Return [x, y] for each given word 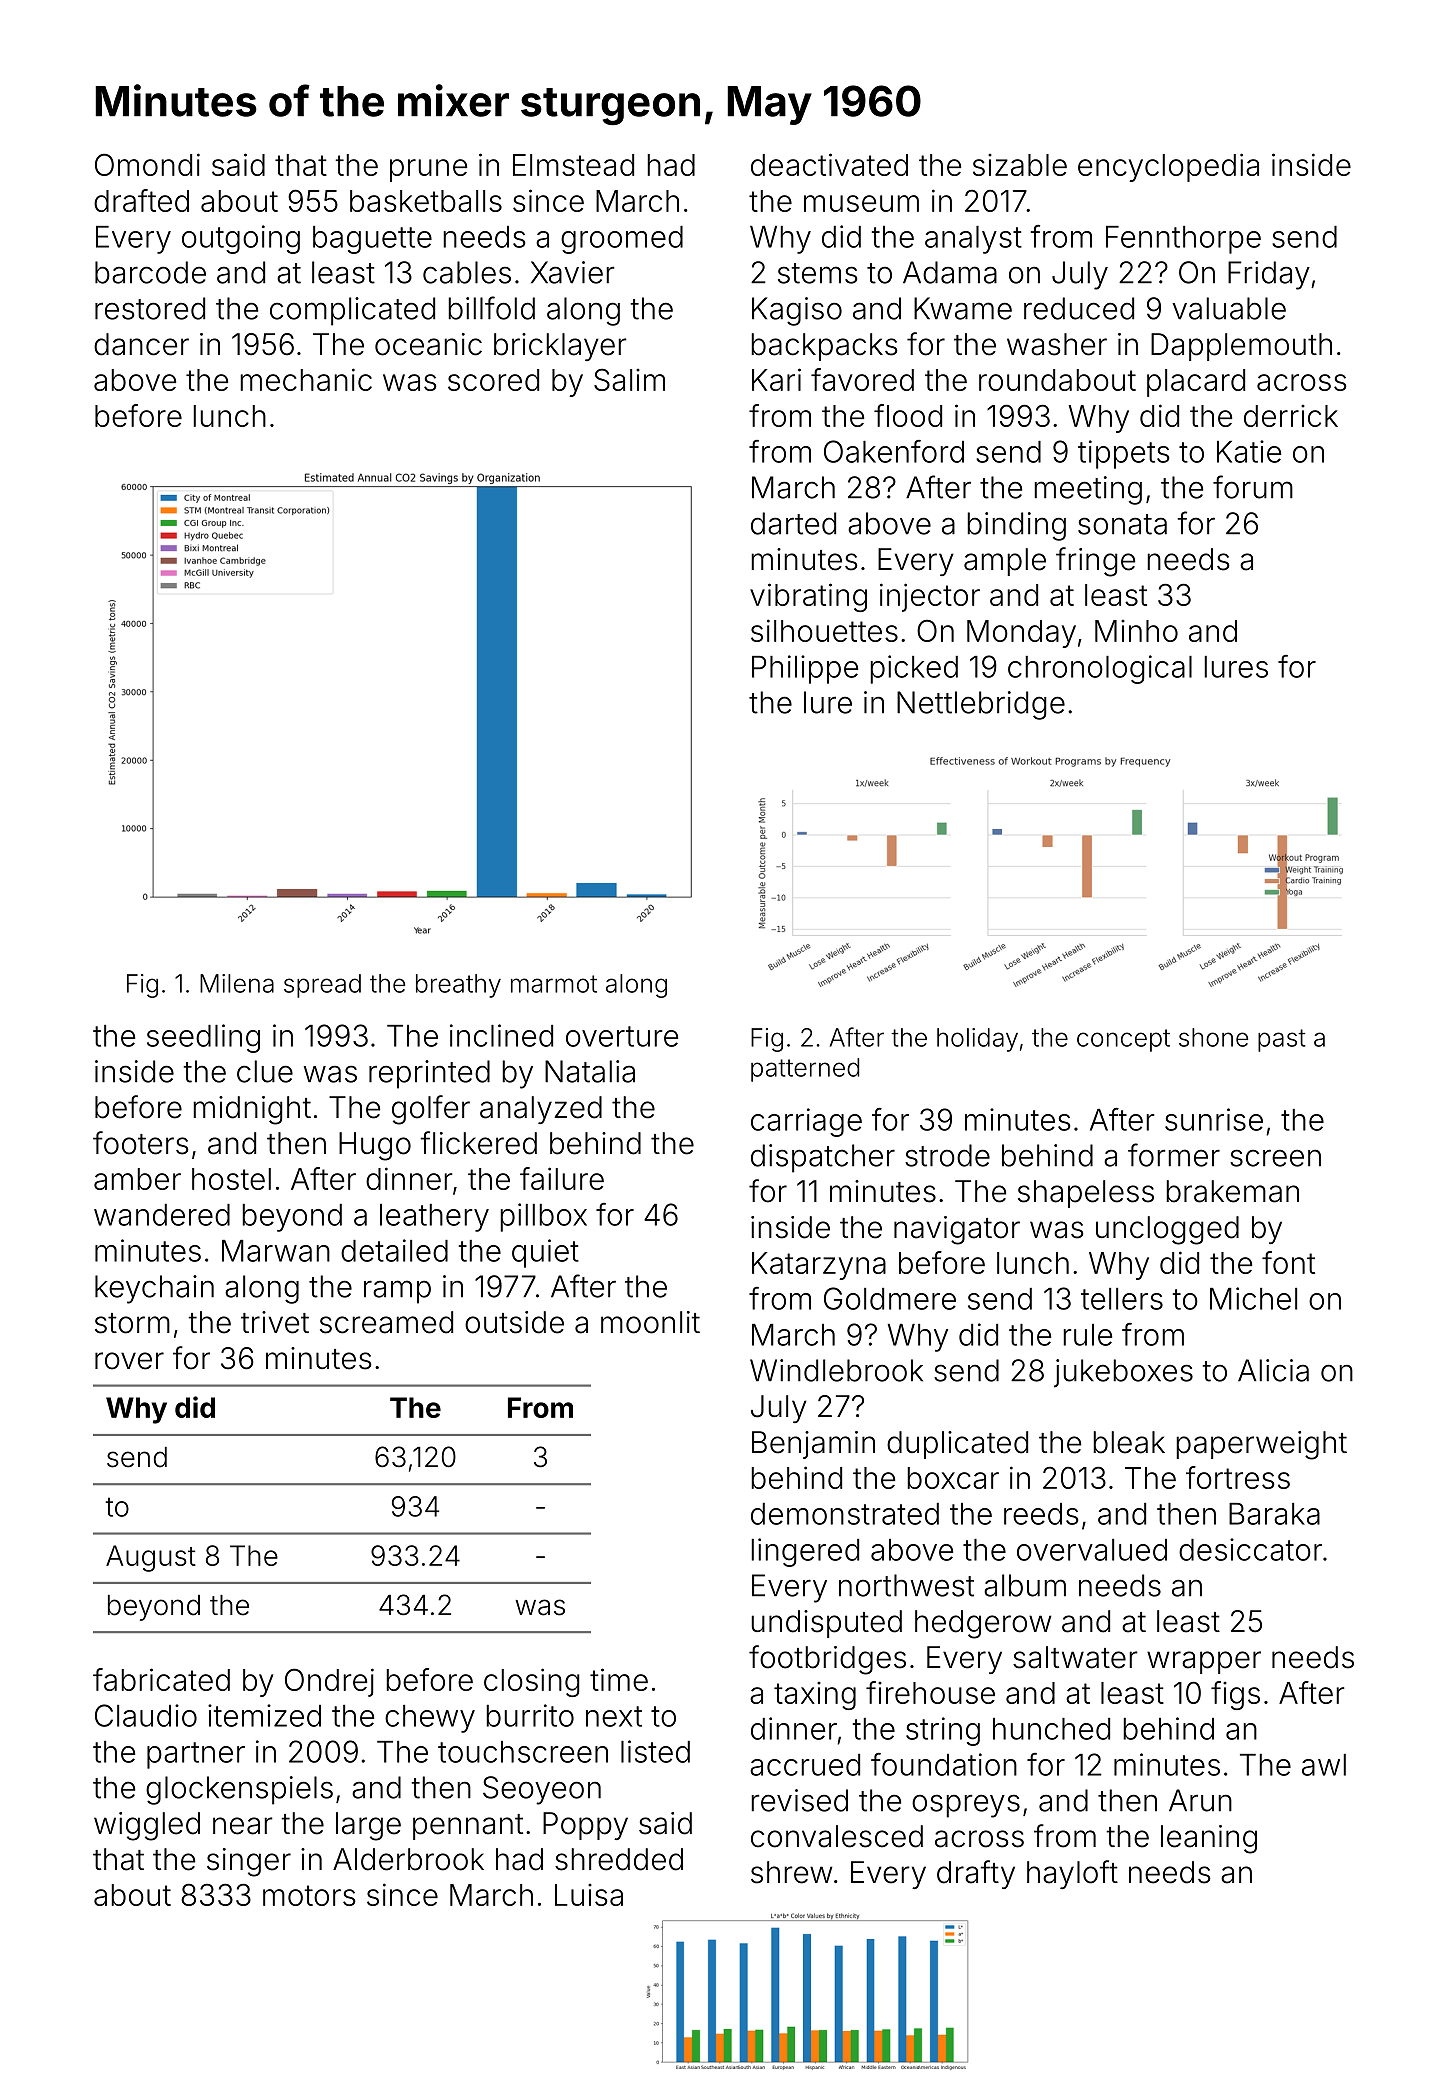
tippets [1123, 454]
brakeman [1232, 1191]
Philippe [805, 669]
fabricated [161, 1679]
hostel [231, 1179]
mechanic [306, 379]
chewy [430, 1719]
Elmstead [573, 165]
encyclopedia [1168, 167]
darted [793, 523]
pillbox [543, 1217]
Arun [1200, 1800]
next [614, 1716]
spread [322, 986]
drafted [141, 200]
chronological [1100, 669]
